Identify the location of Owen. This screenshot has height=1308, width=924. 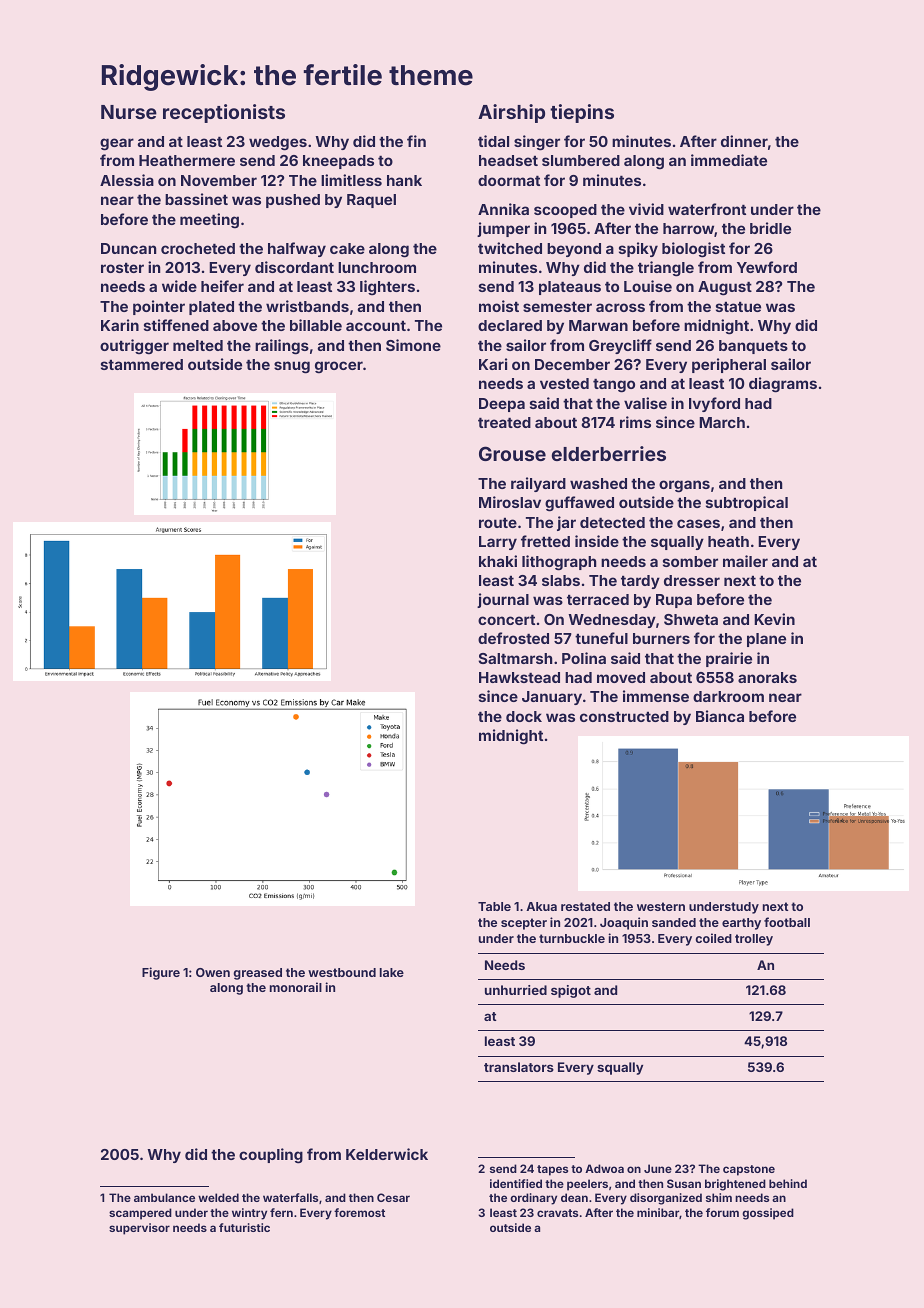
(213, 972).
